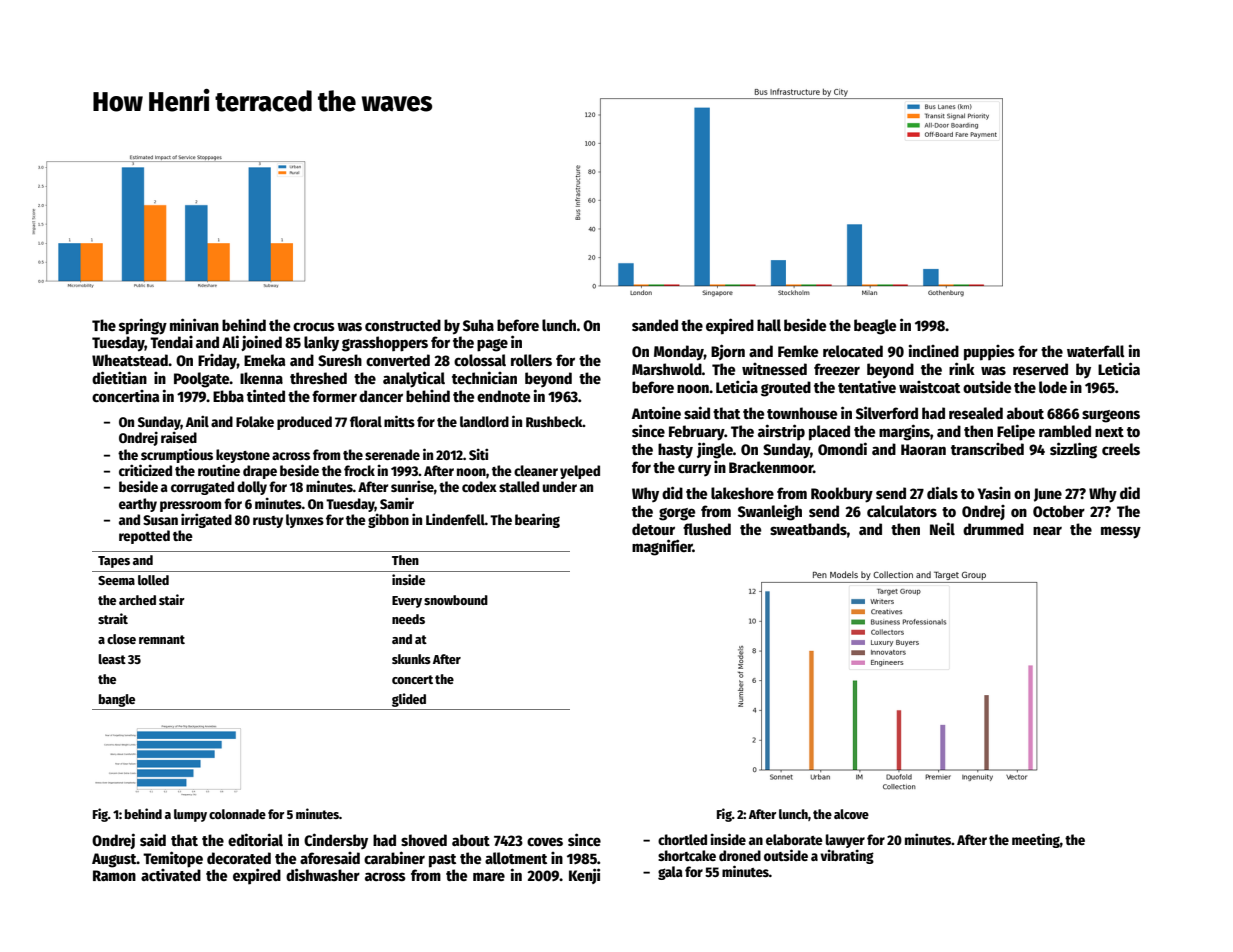 This page has width=1233, height=952. I want to click on Every, so click(407, 602).
